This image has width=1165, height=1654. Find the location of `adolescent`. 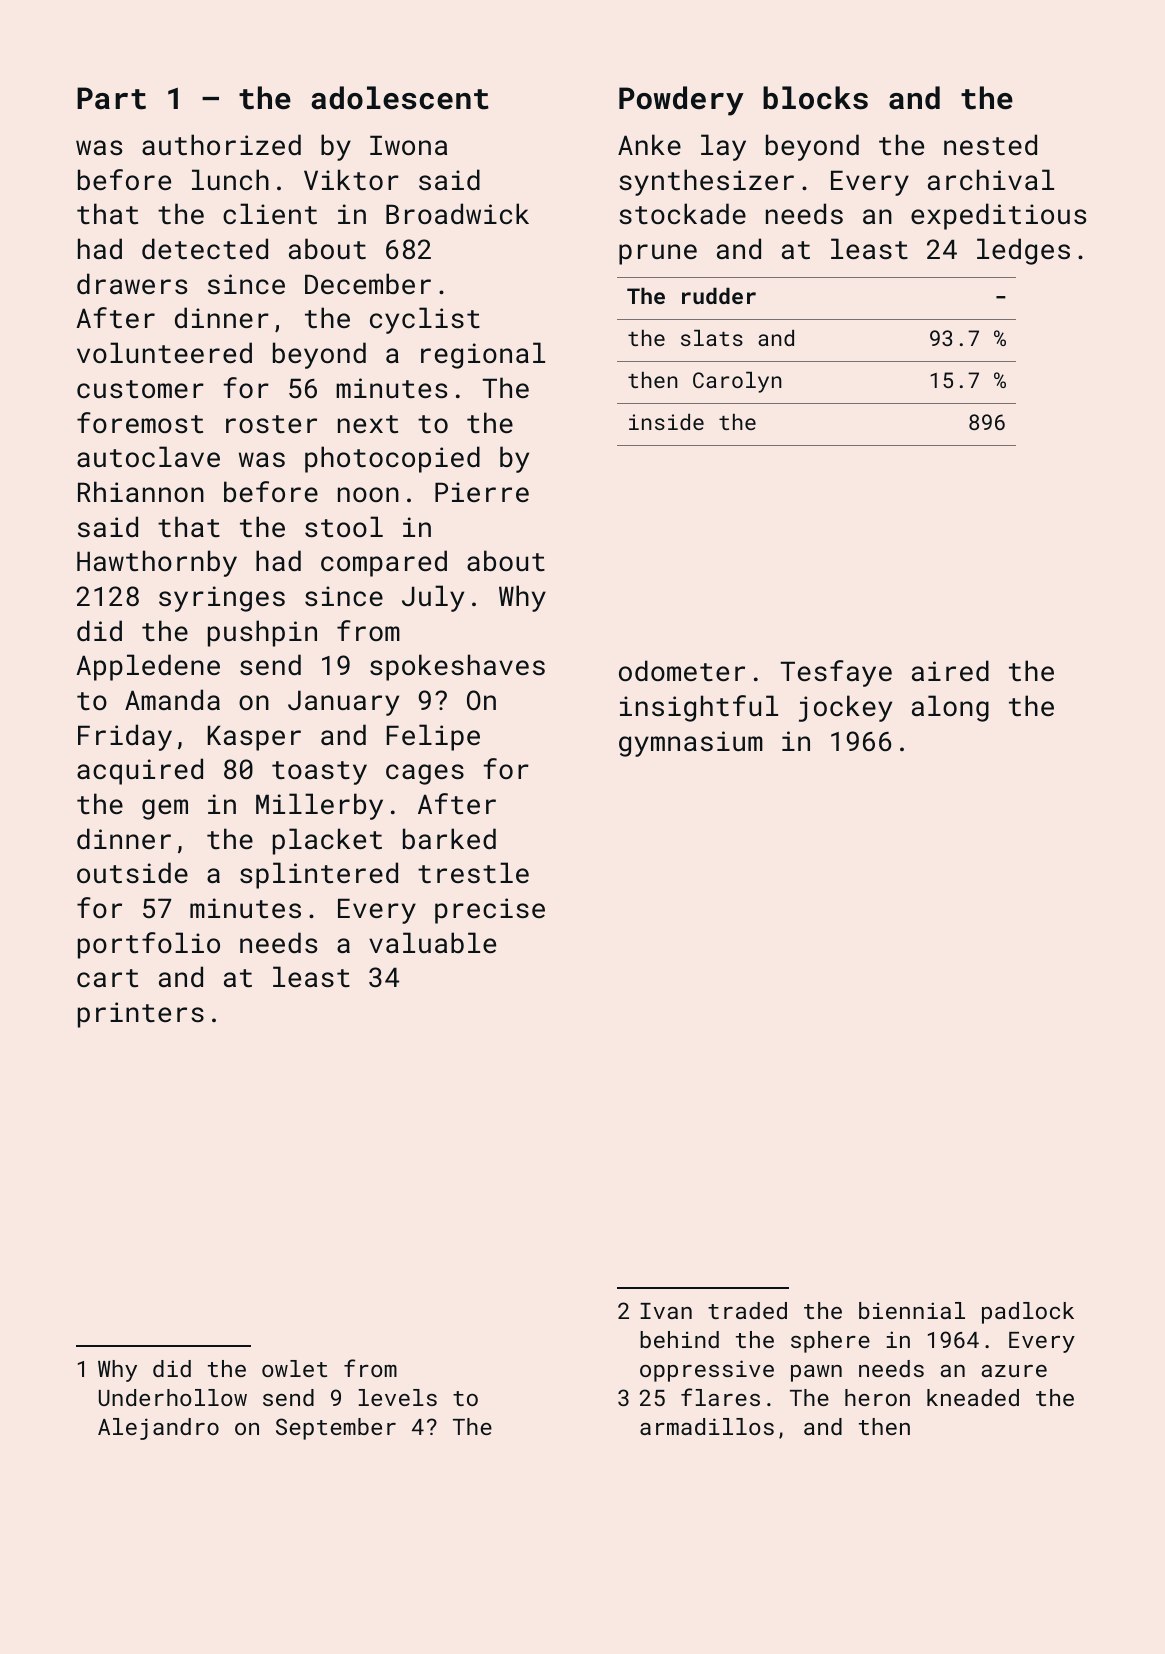

adolescent is located at coordinates (400, 98).
